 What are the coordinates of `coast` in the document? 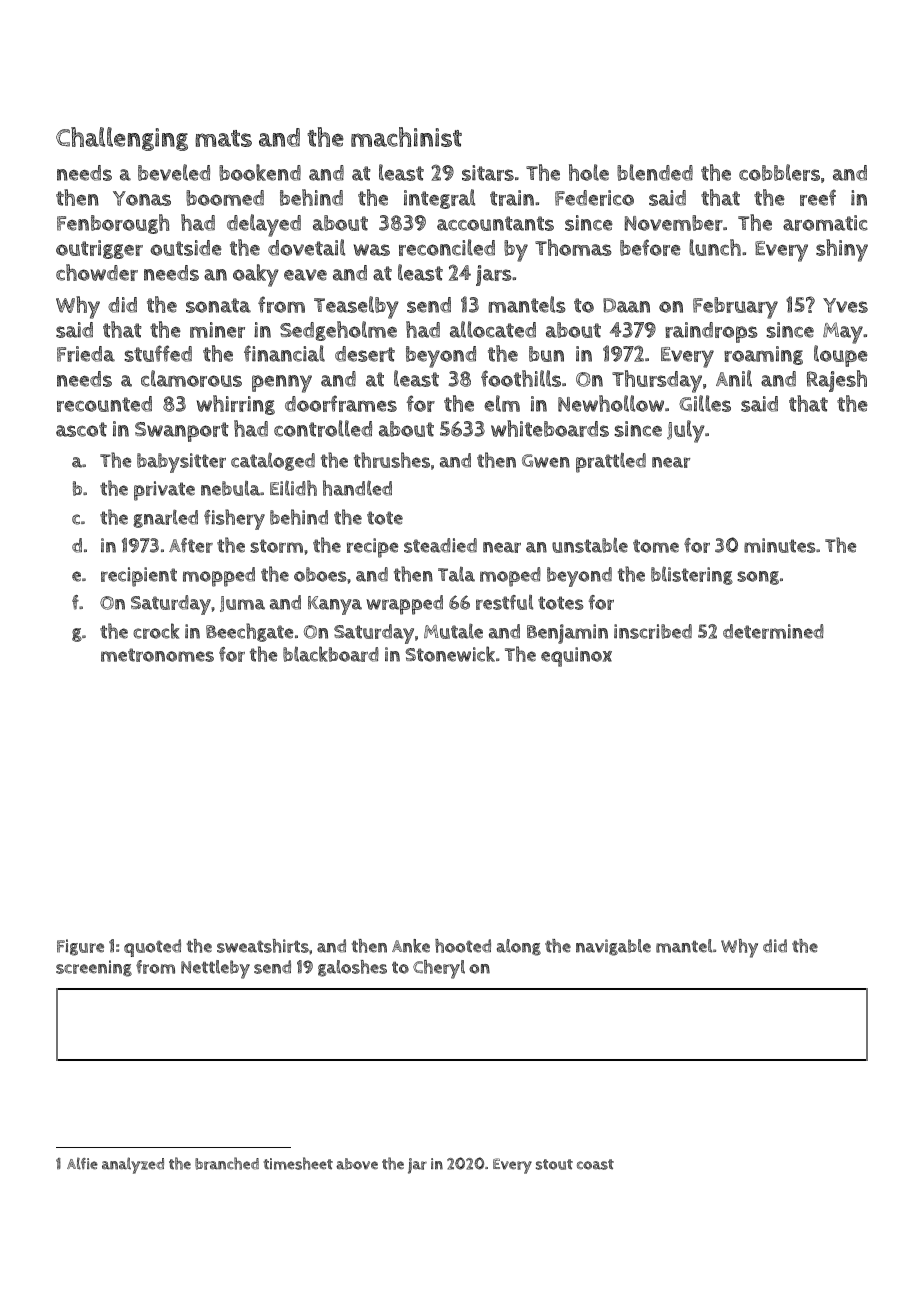 It's located at (595, 1164).
